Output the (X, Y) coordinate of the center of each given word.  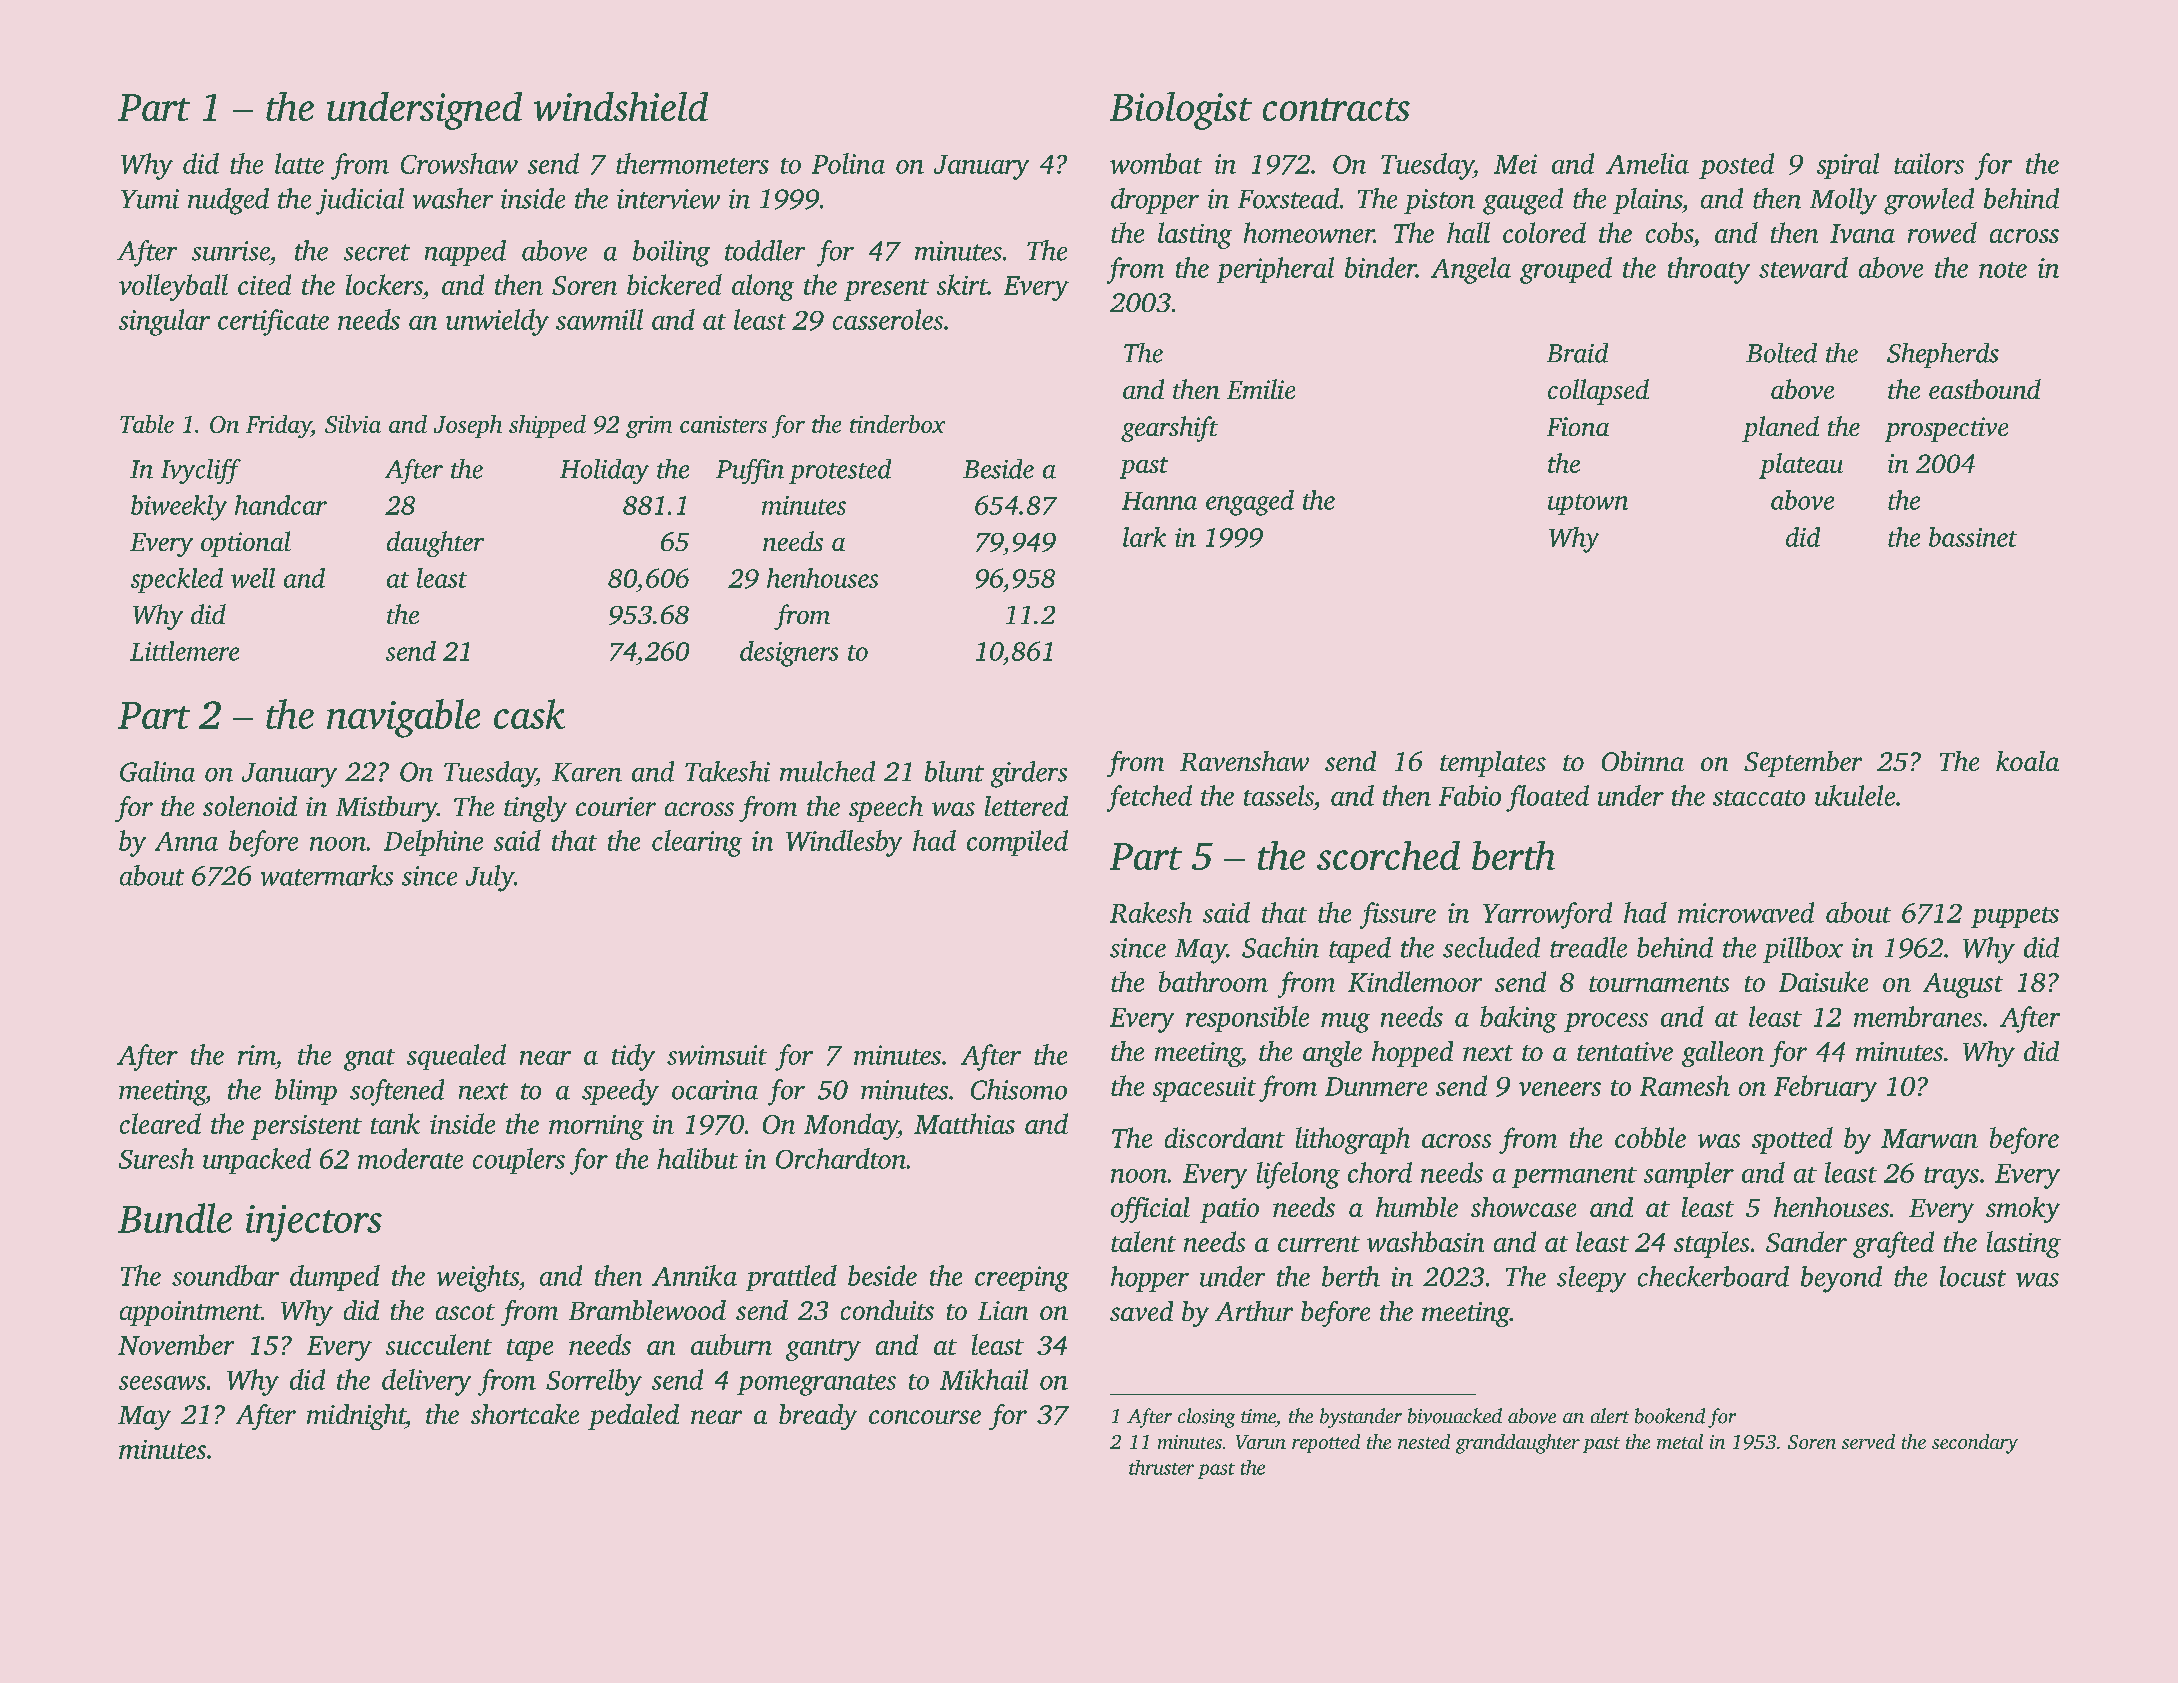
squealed (456, 1057)
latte (299, 163)
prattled (791, 1278)
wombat (1156, 163)
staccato (1759, 798)
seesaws (162, 1383)
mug (1345, 1023)
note (2003, 270)
